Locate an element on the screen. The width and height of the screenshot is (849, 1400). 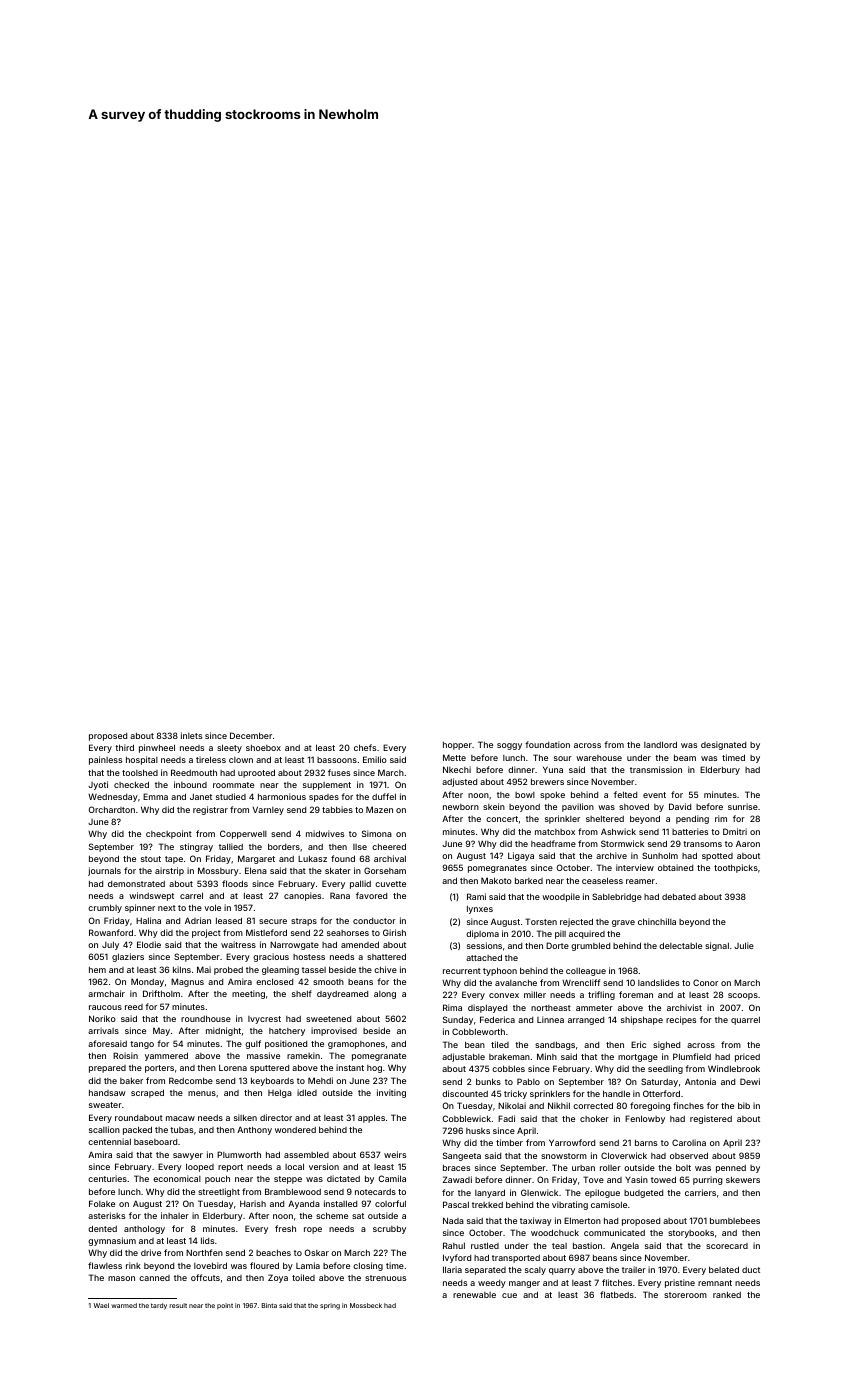
Minh is located at coordinates (547, 1056).
